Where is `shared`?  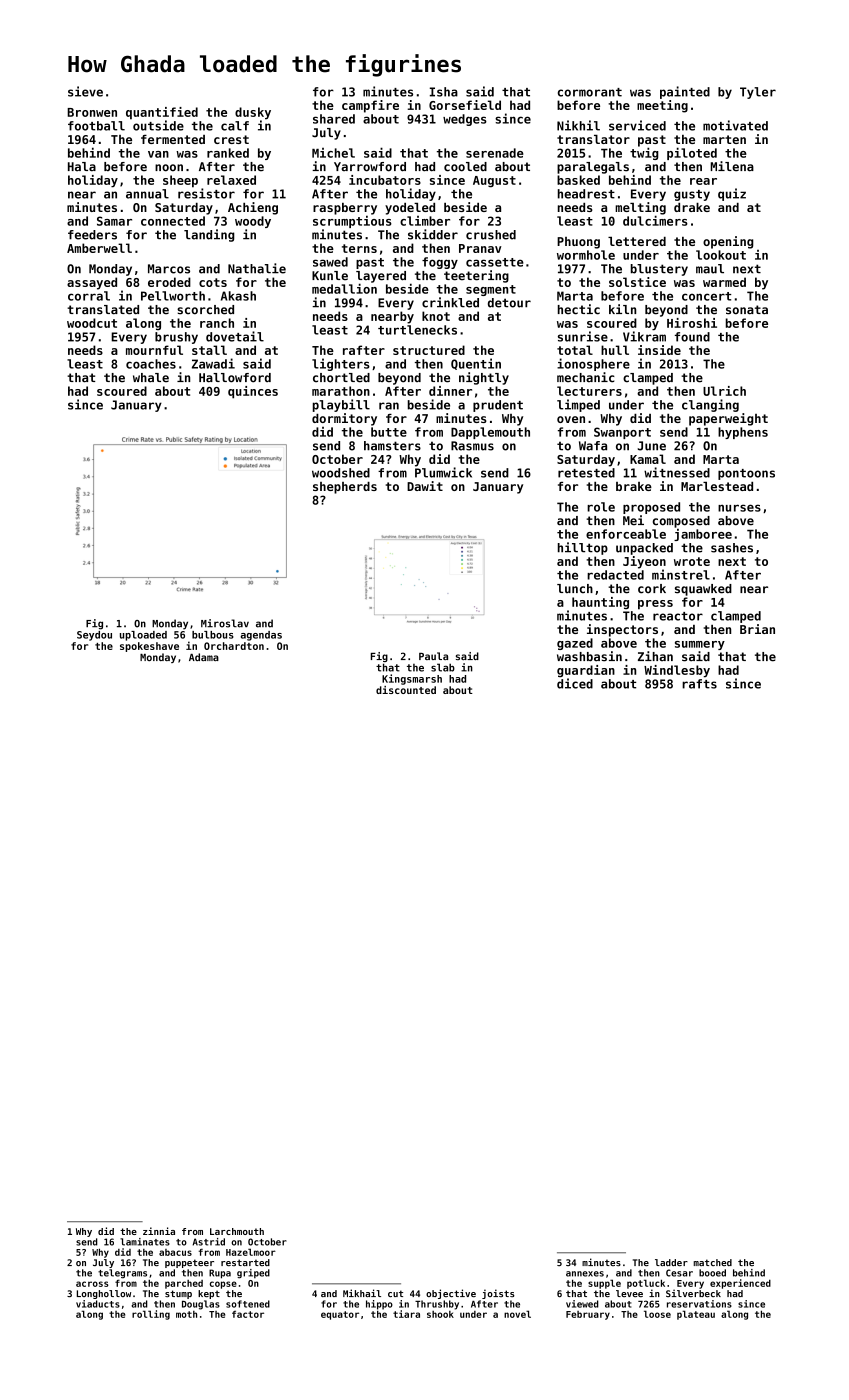
shared is located at coordinates (334, 119).
